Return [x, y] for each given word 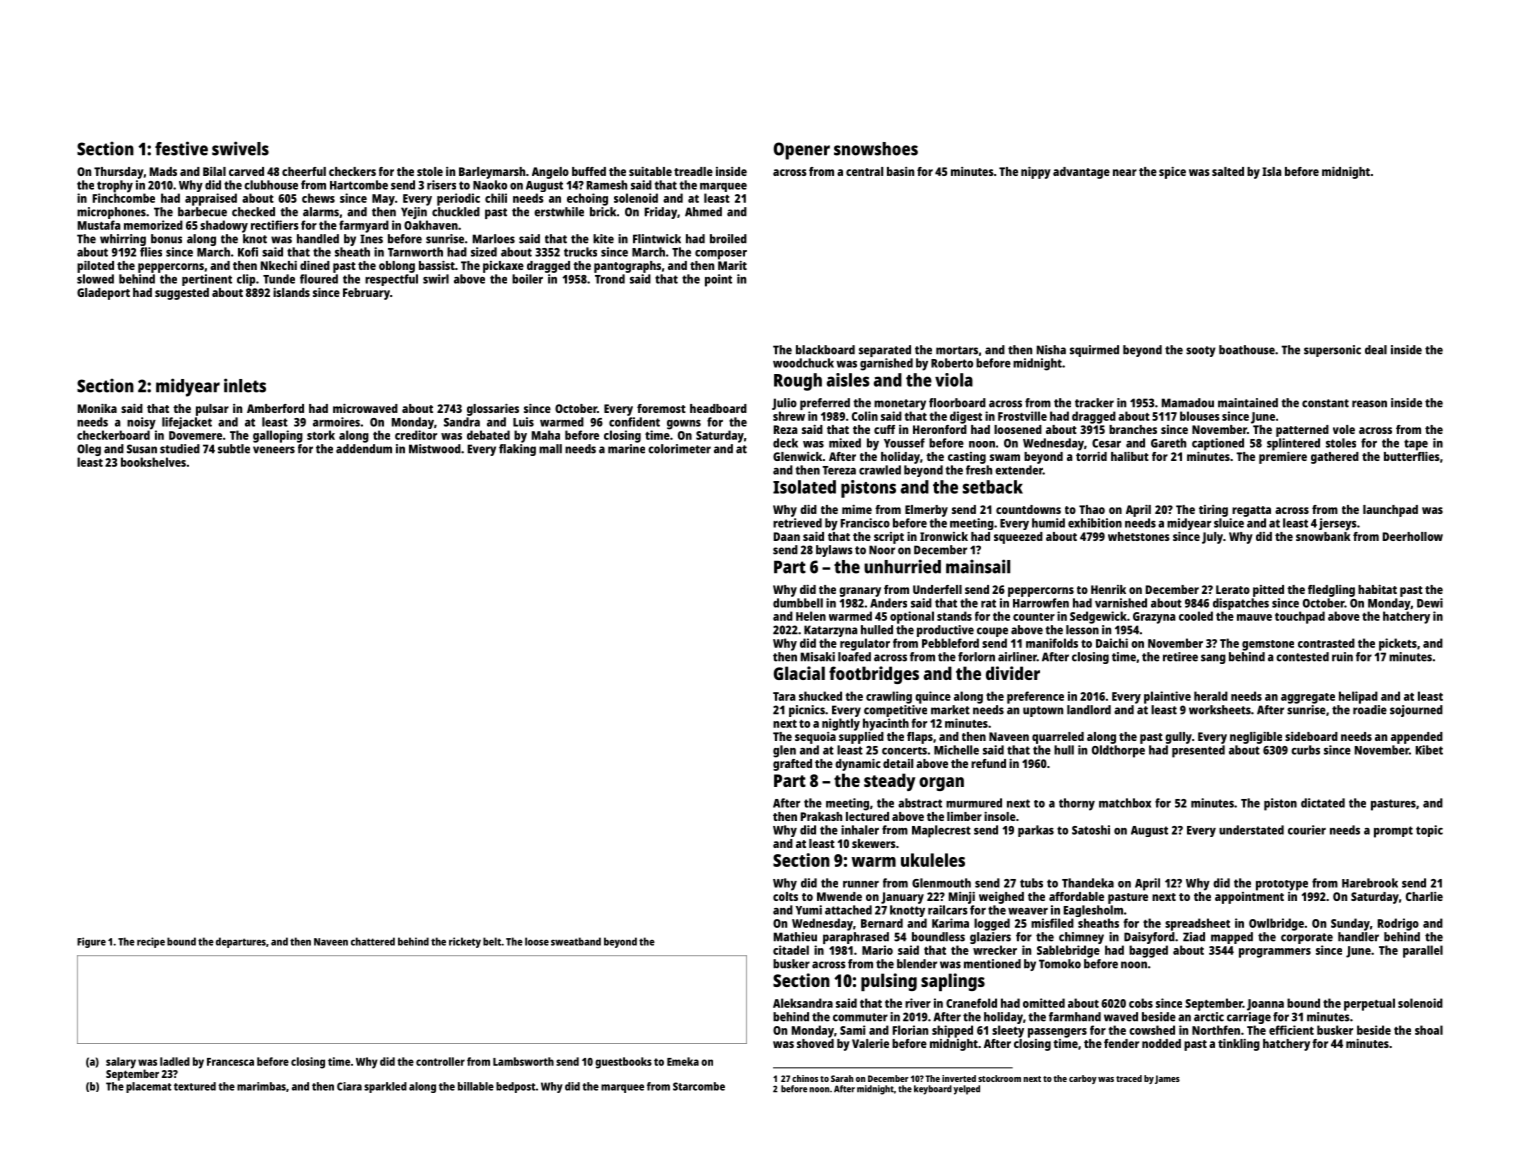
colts [785, 896]
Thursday [118, 173]
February [366, 294]
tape [1416, 445]
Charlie [1424, 896]
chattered [373, 941]
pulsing [889, 982]
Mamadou [1188, 403]
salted [1228, 171]
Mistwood [435, 449]
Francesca [230, 1062]
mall [550, 449]
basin [900, 171]
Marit [732, 265]
